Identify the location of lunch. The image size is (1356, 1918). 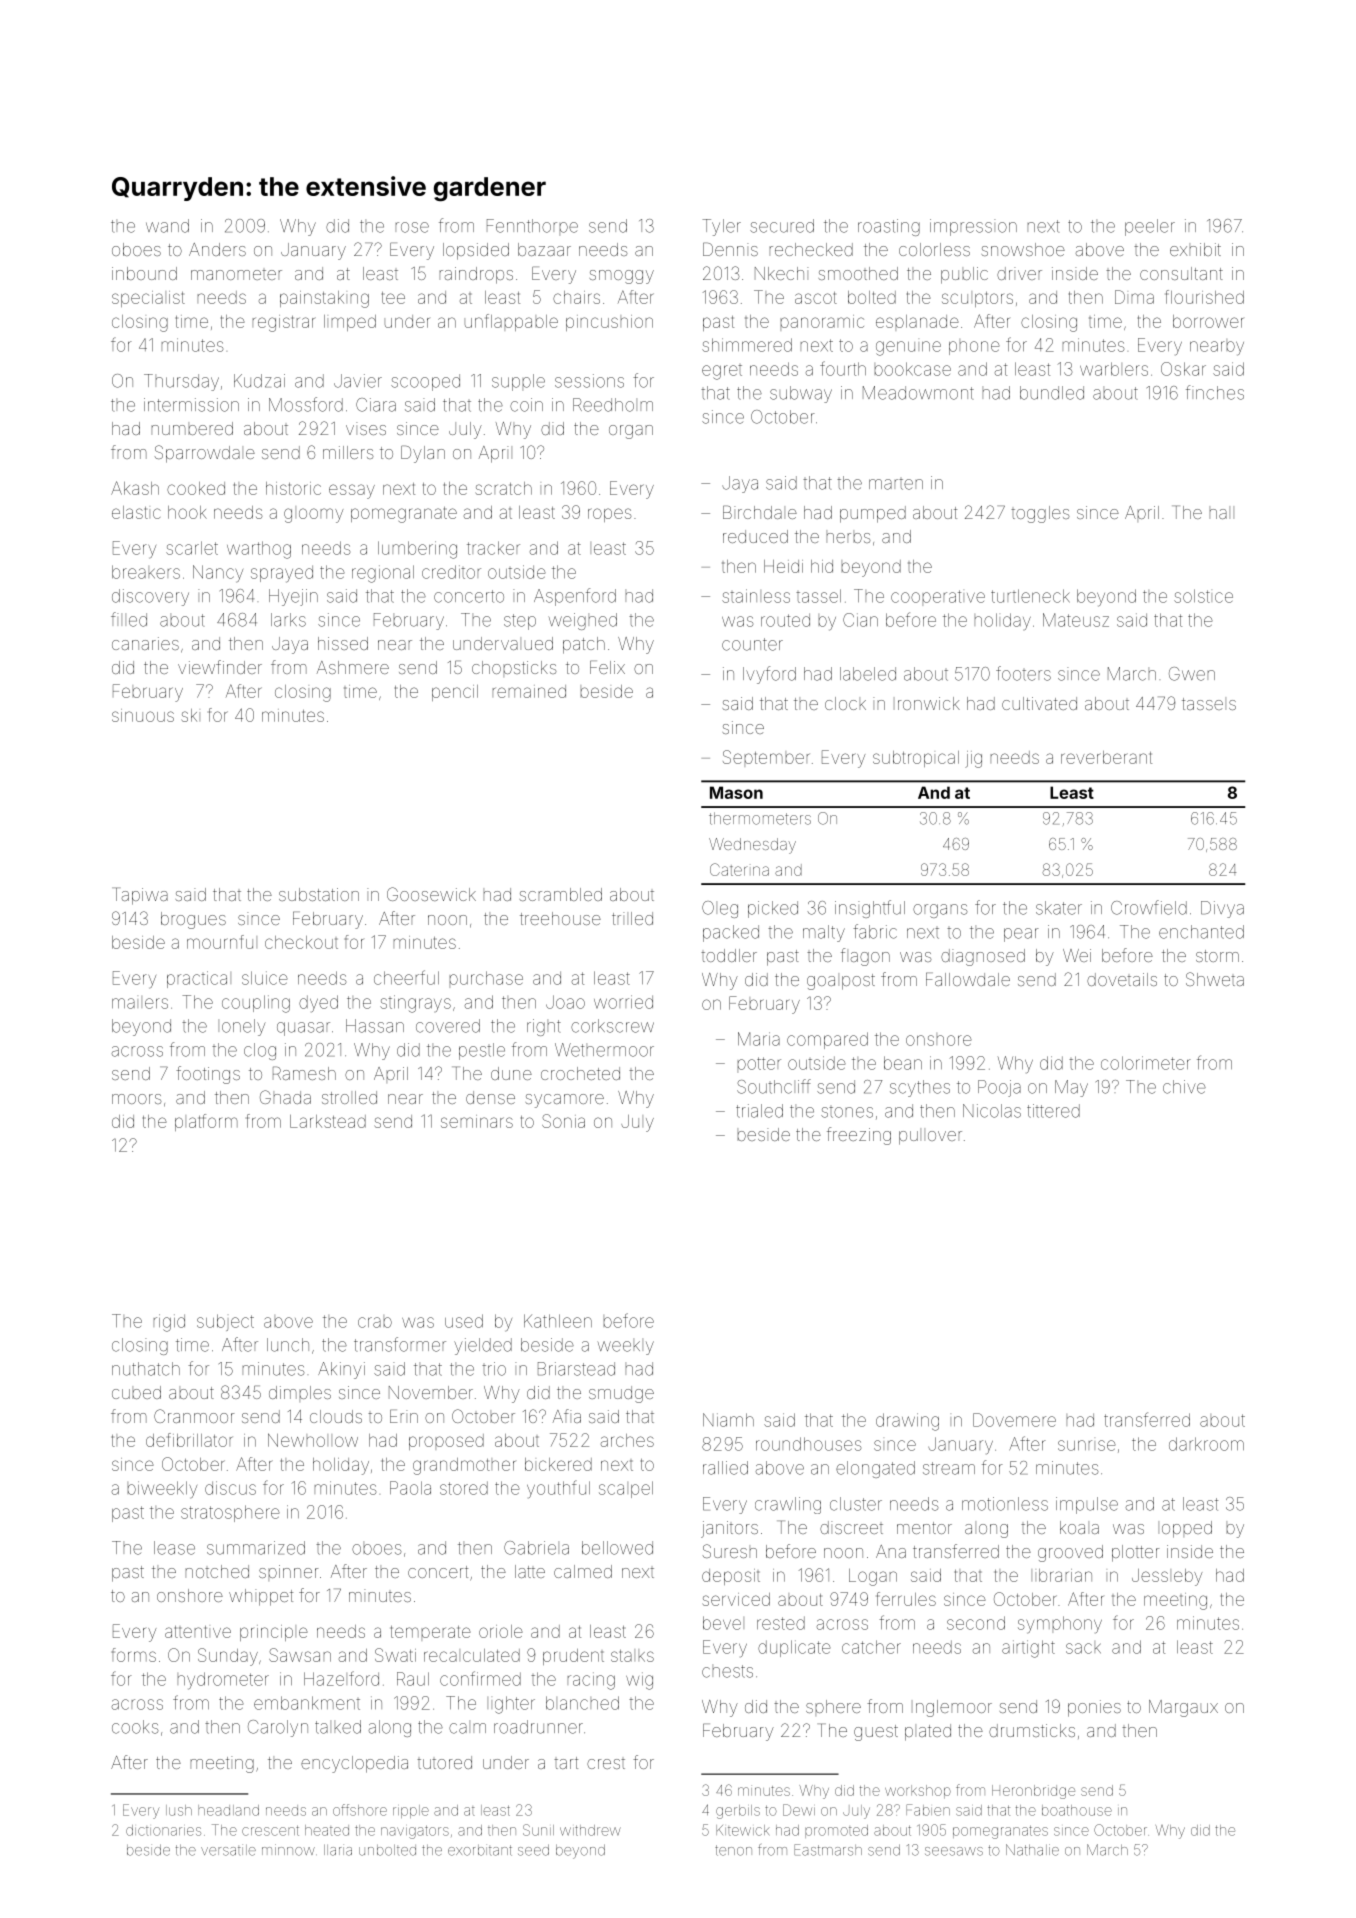
(288, 1345).
